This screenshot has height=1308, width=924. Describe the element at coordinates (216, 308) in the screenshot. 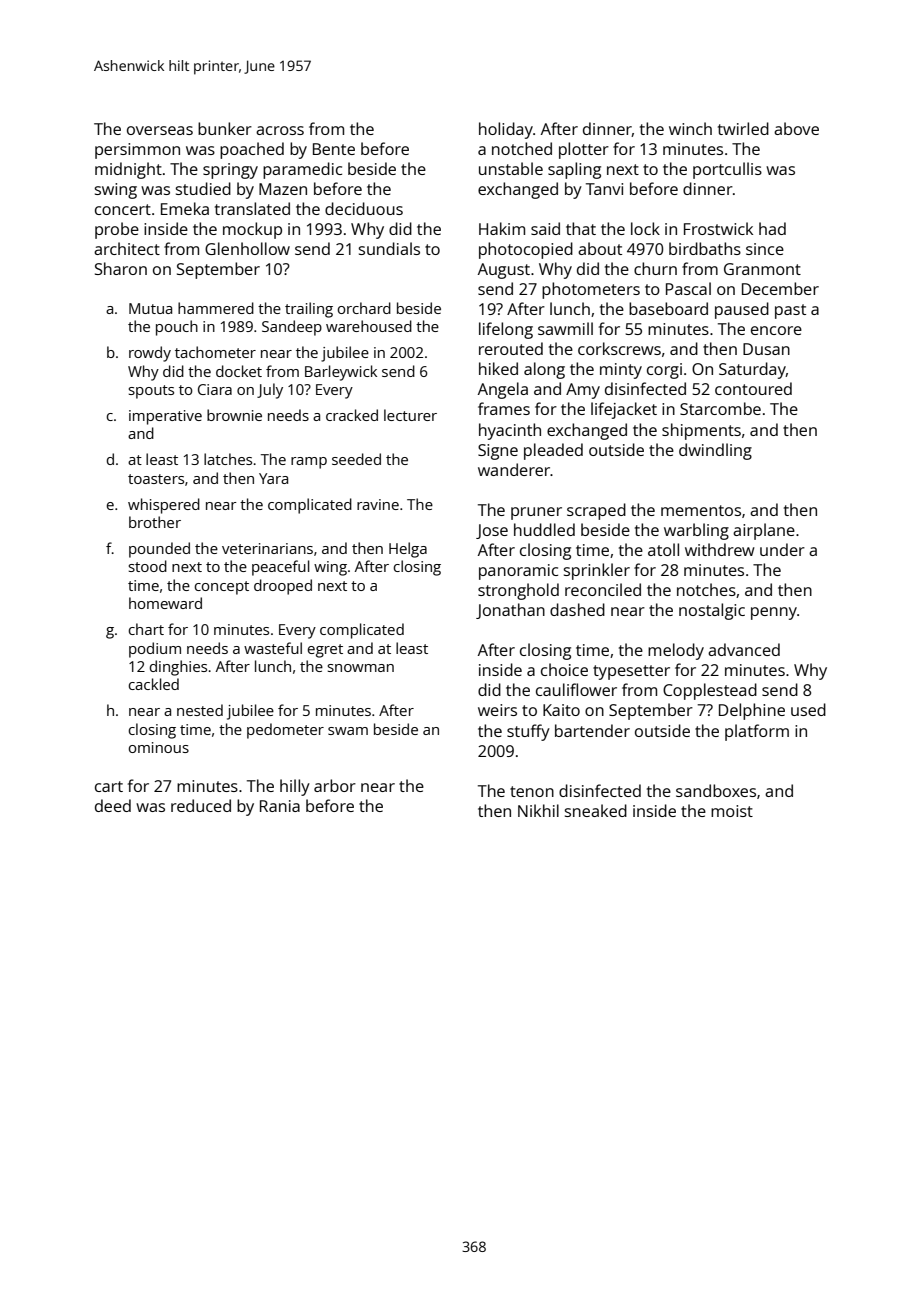

I see `hammered` at that location.
